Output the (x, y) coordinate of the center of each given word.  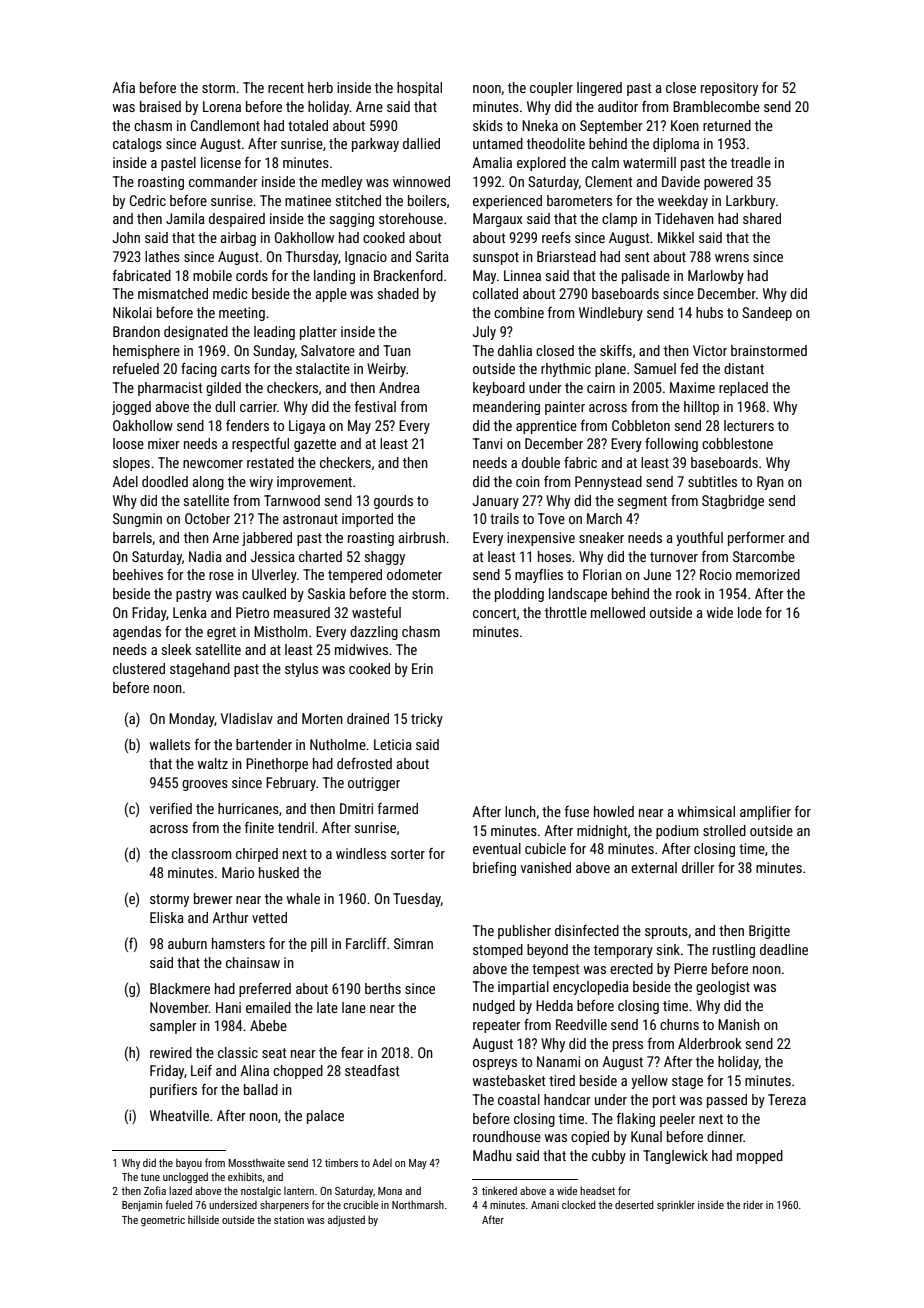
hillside (203, 1219)
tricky (427, 720)
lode (750, 612)
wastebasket (509, 1080)
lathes (162, 256)
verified (170, 808)
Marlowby (716, 277)
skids (488, 125)
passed (727, 1101)
